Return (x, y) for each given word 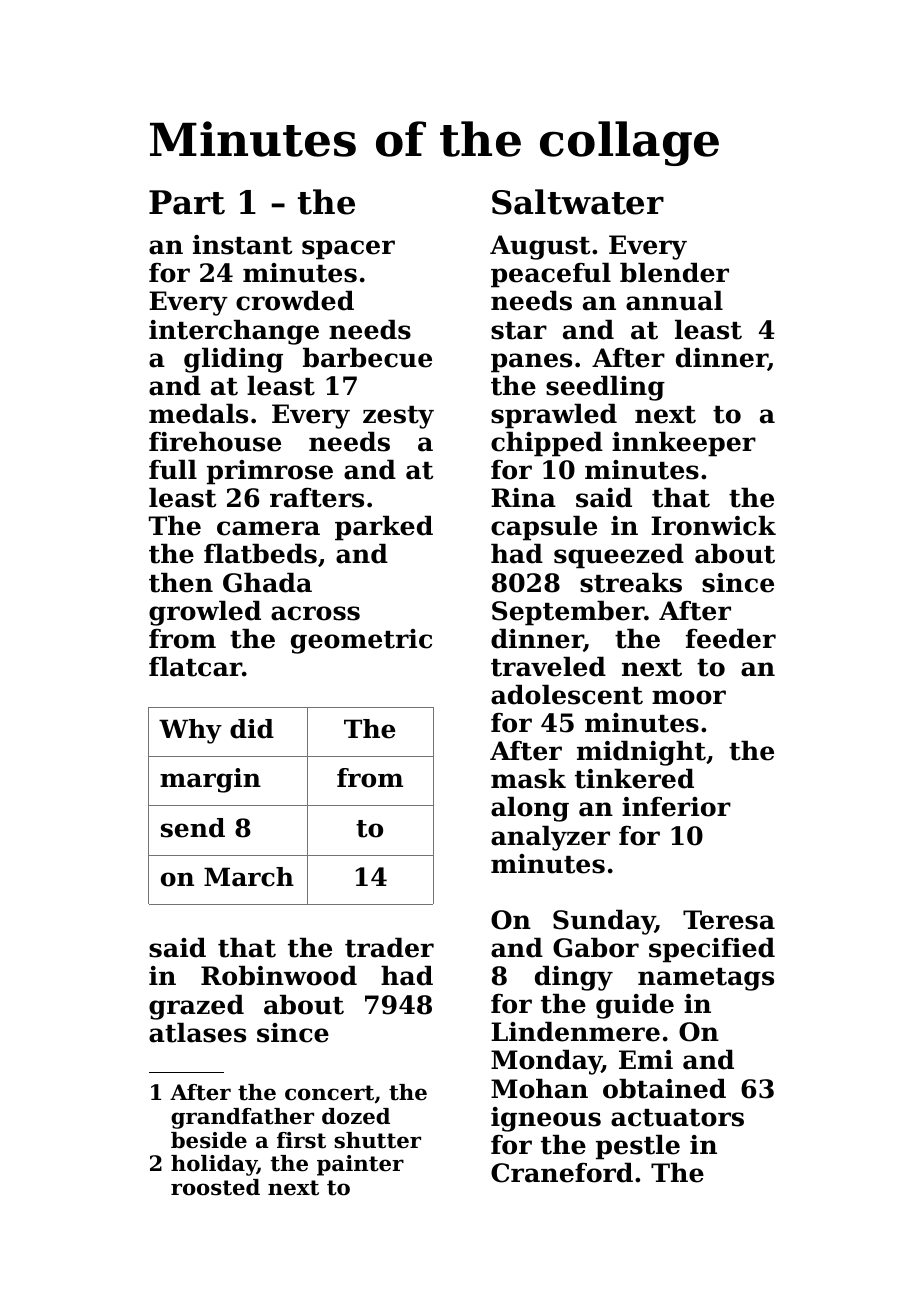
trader (389, 947)
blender (674, 272)
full (173, 469)
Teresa (729, 920)
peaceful (551, 275)
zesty (398, 417)
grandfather (242, 1118)
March (249, 877)
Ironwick (713, 525)
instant (242, 245)
